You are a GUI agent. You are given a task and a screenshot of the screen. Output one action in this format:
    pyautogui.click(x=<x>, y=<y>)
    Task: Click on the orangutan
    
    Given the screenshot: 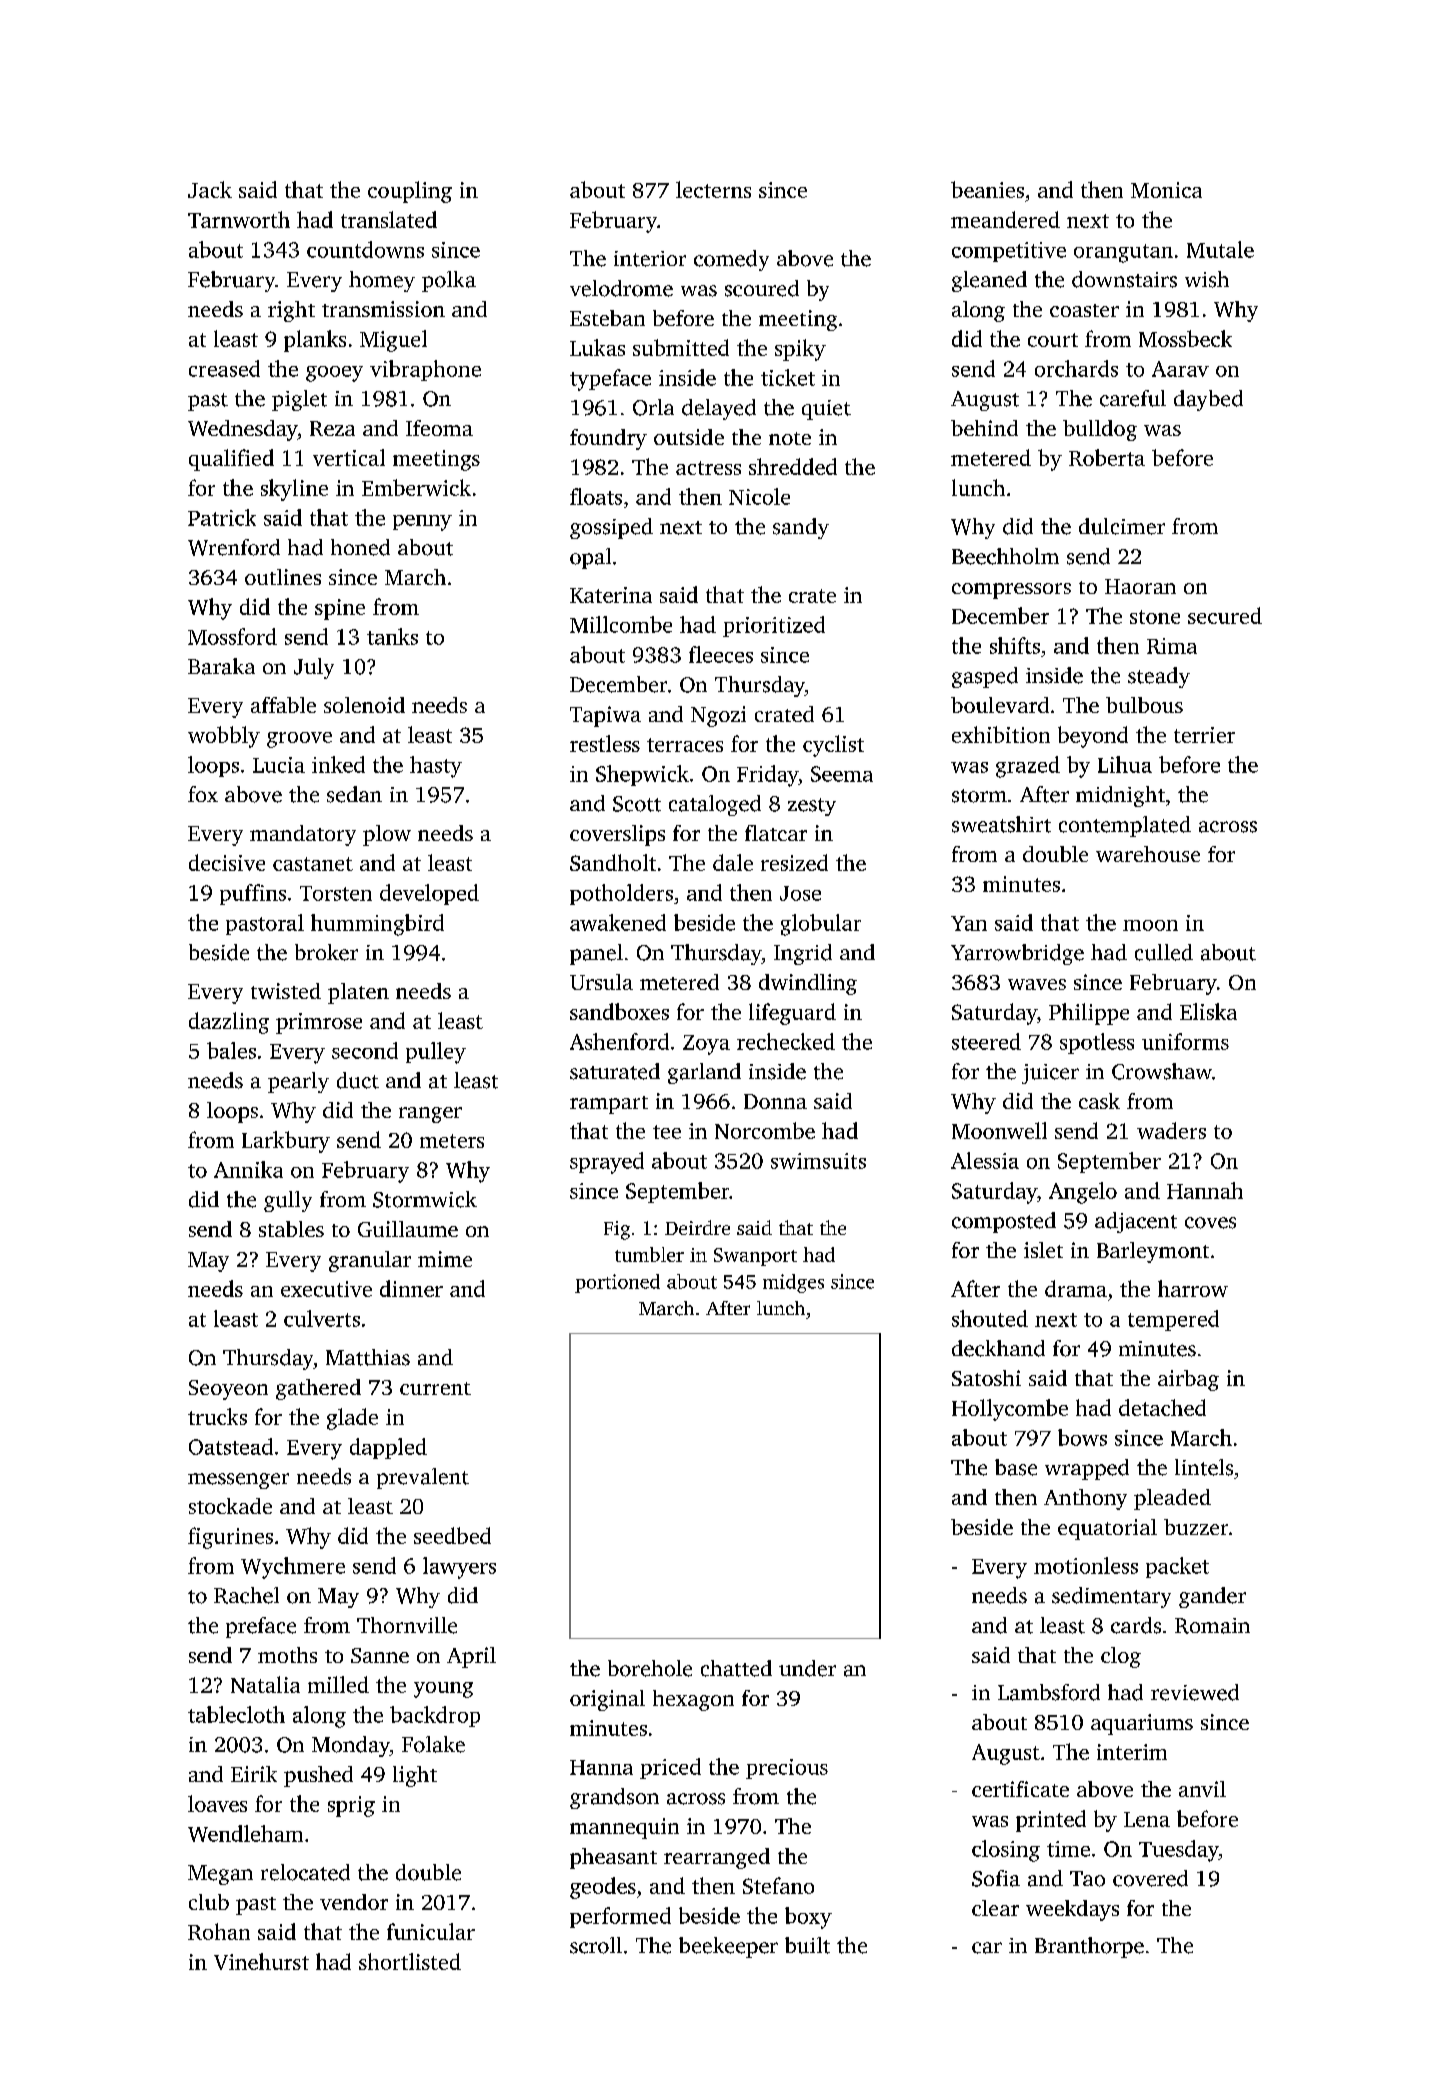 What is the action you would take?
    pyautogui.click(x=1123, y=253)
